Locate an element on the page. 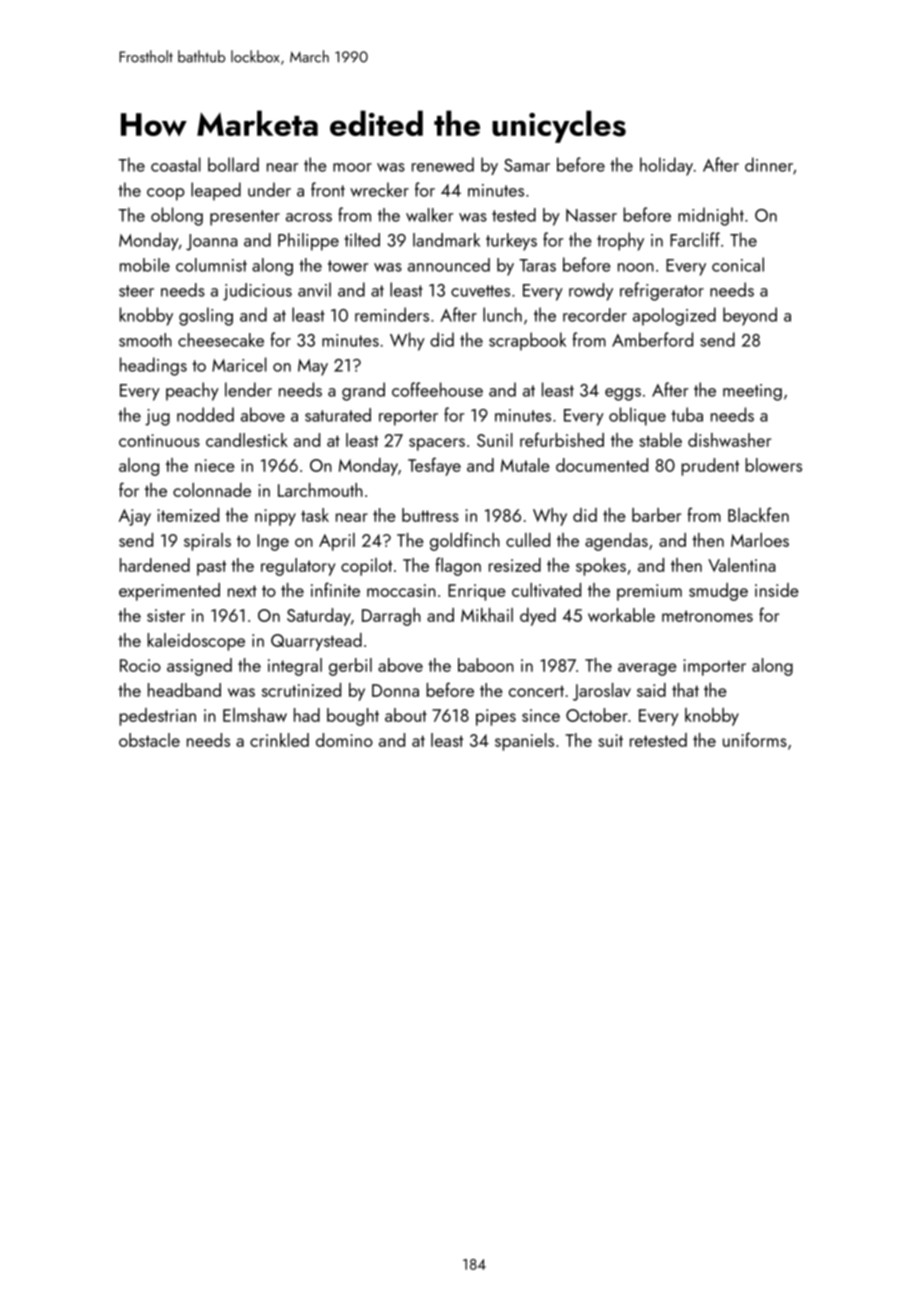 Image resolution: width=924 pixels, height=1308 pixels. blowers is located at coordinates (773, 465).
